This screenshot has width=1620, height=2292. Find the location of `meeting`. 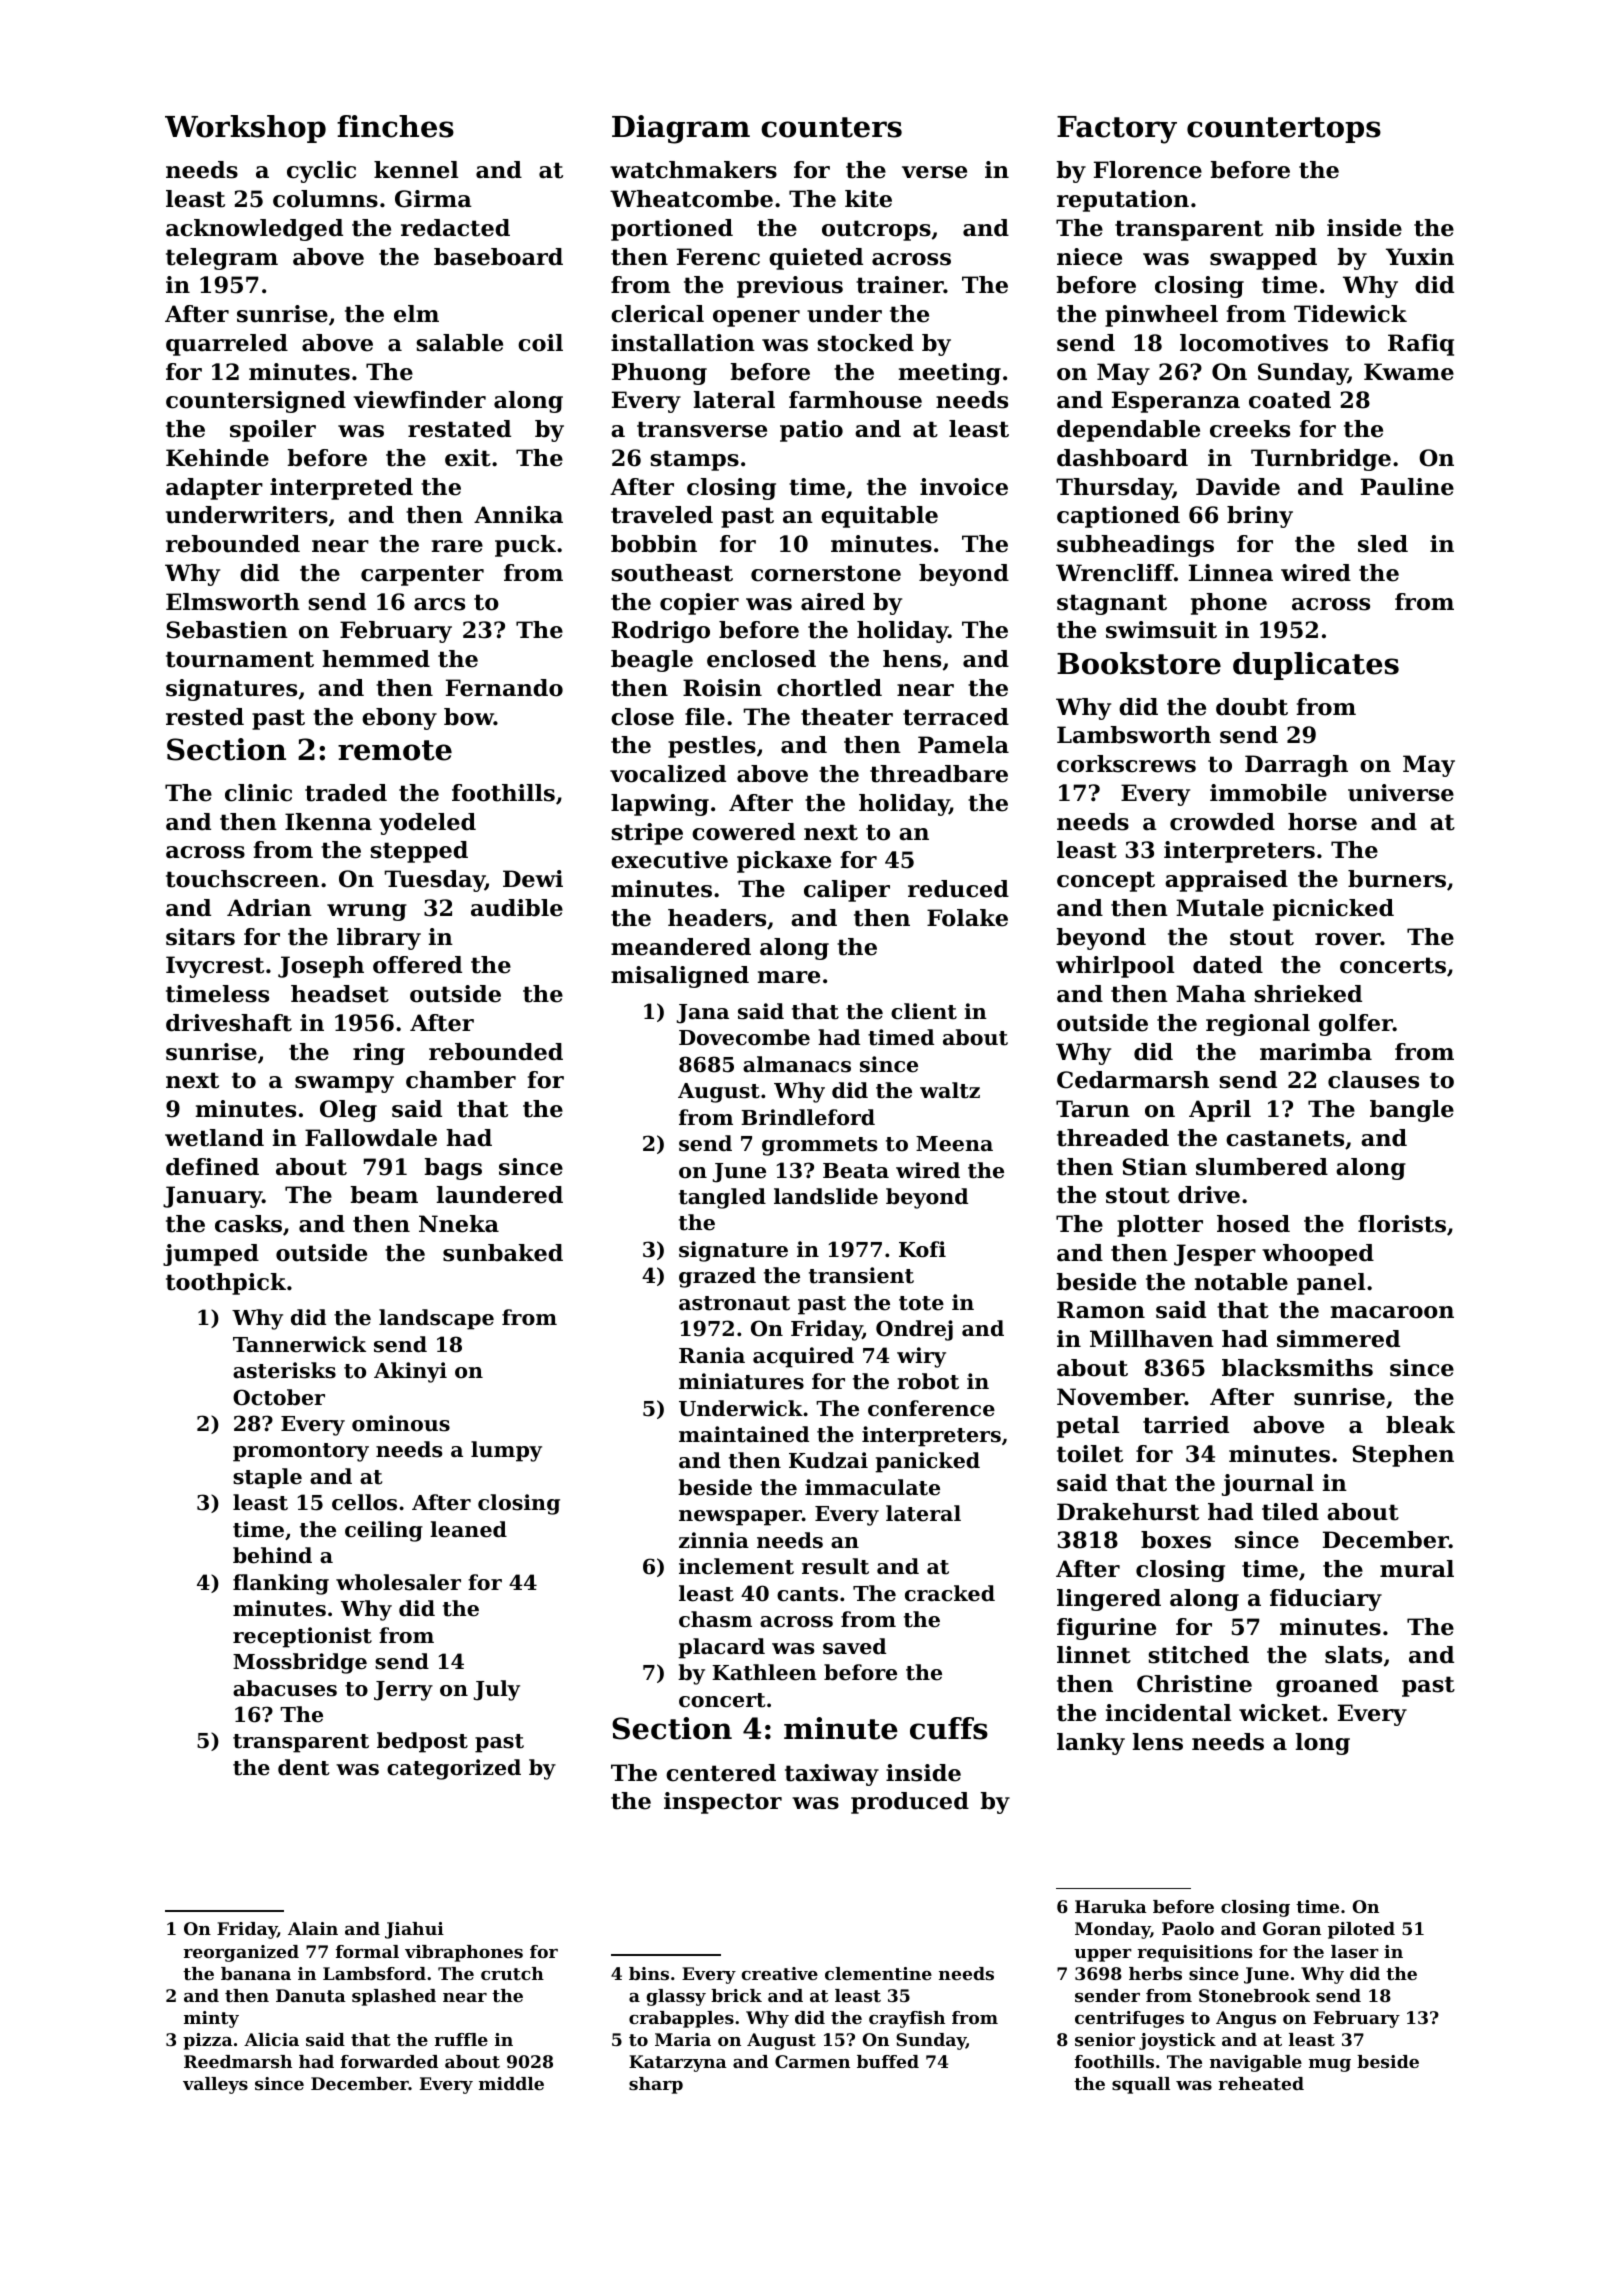

meeting is located at coordinates (950, 374).
